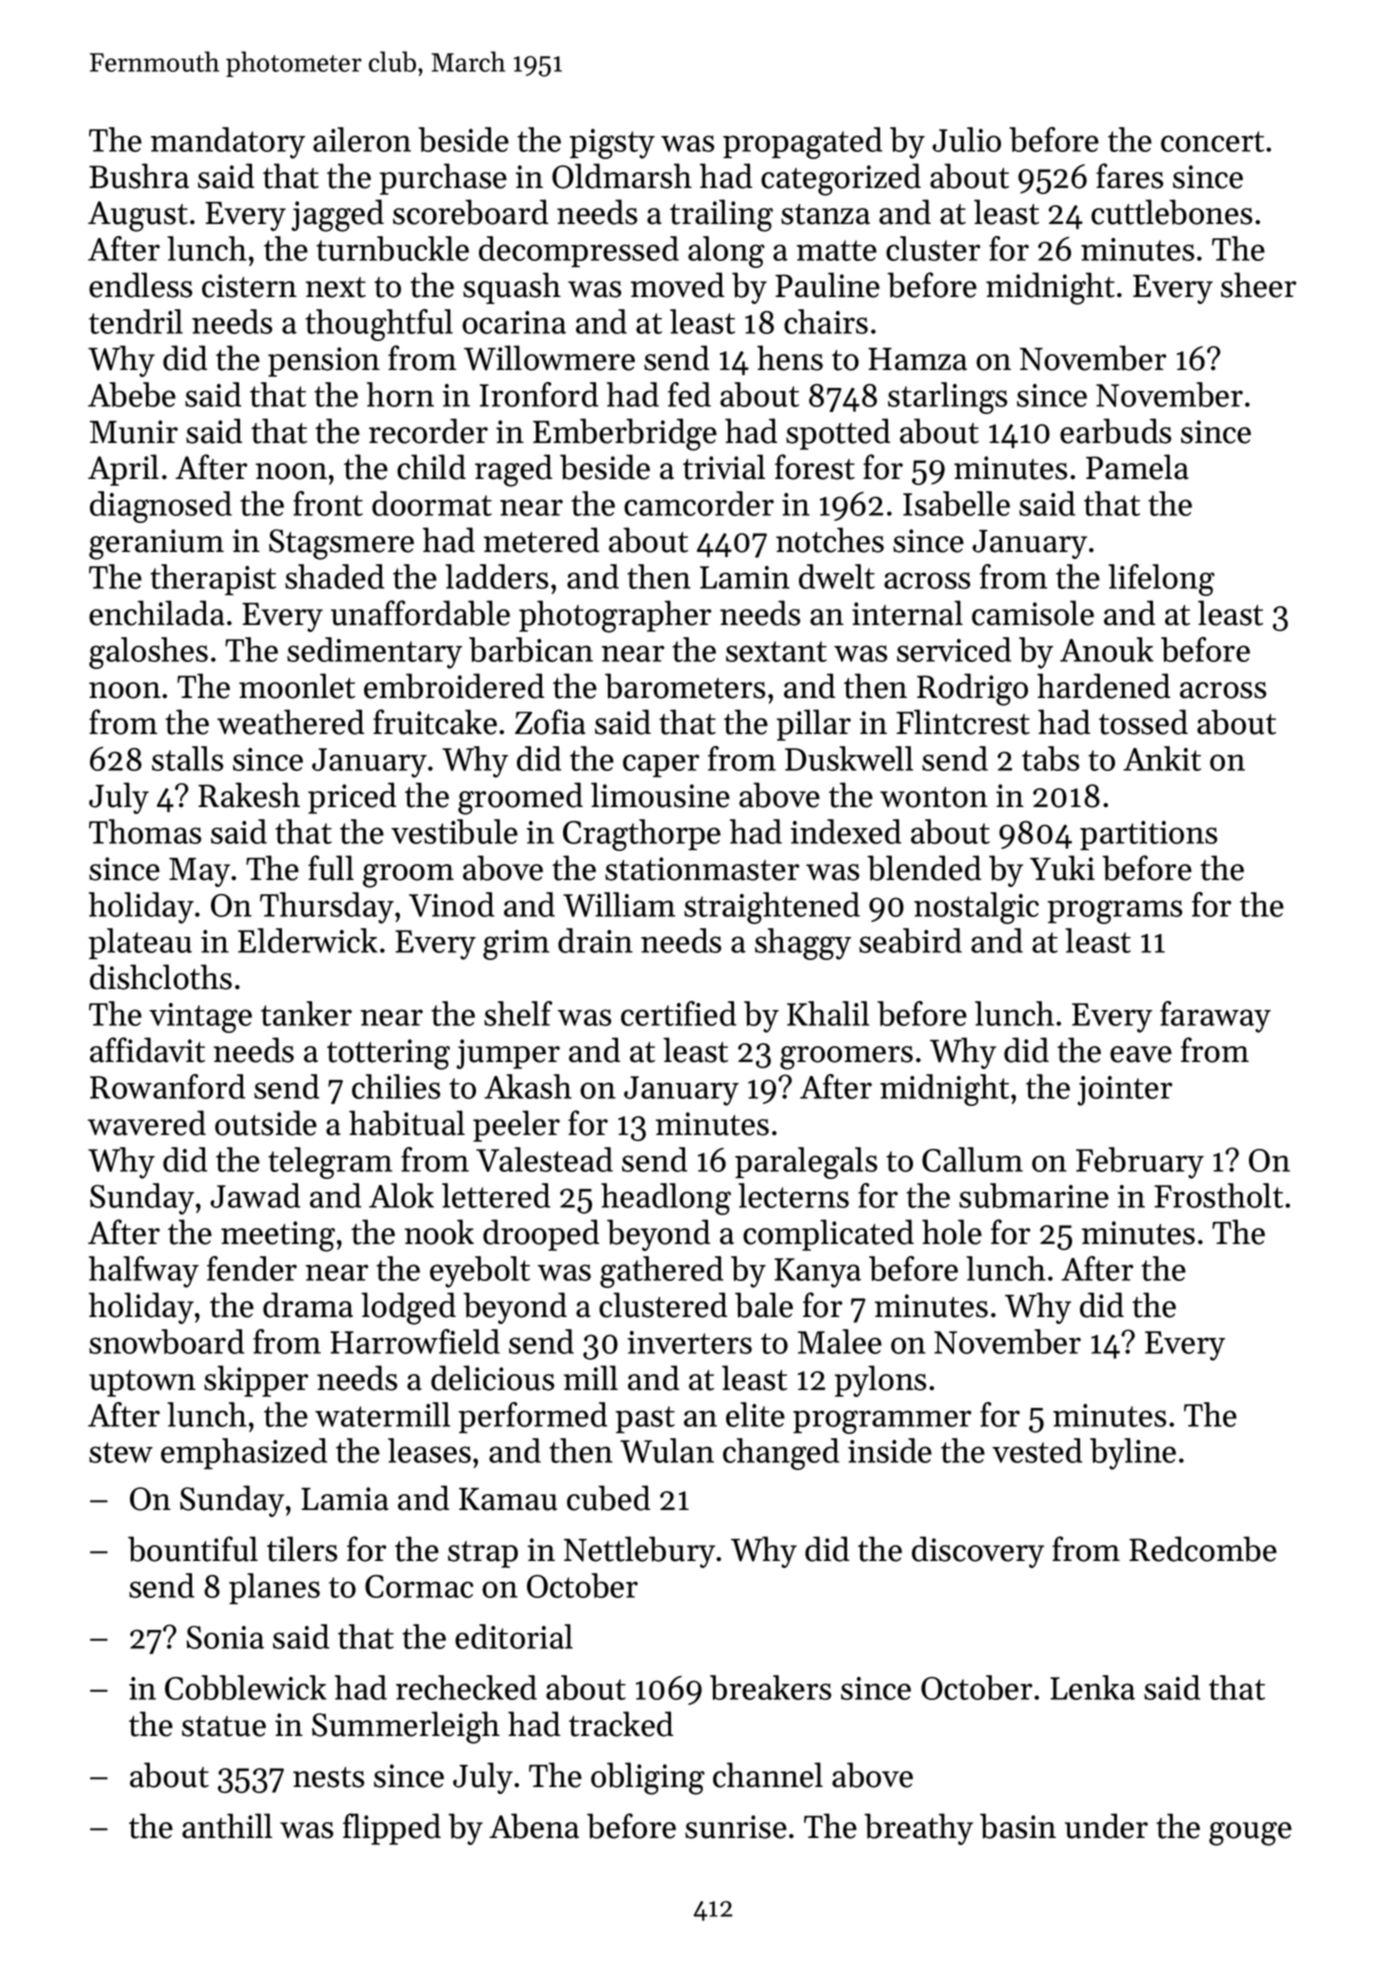  I want to click on Julio, so click(966, 139).
